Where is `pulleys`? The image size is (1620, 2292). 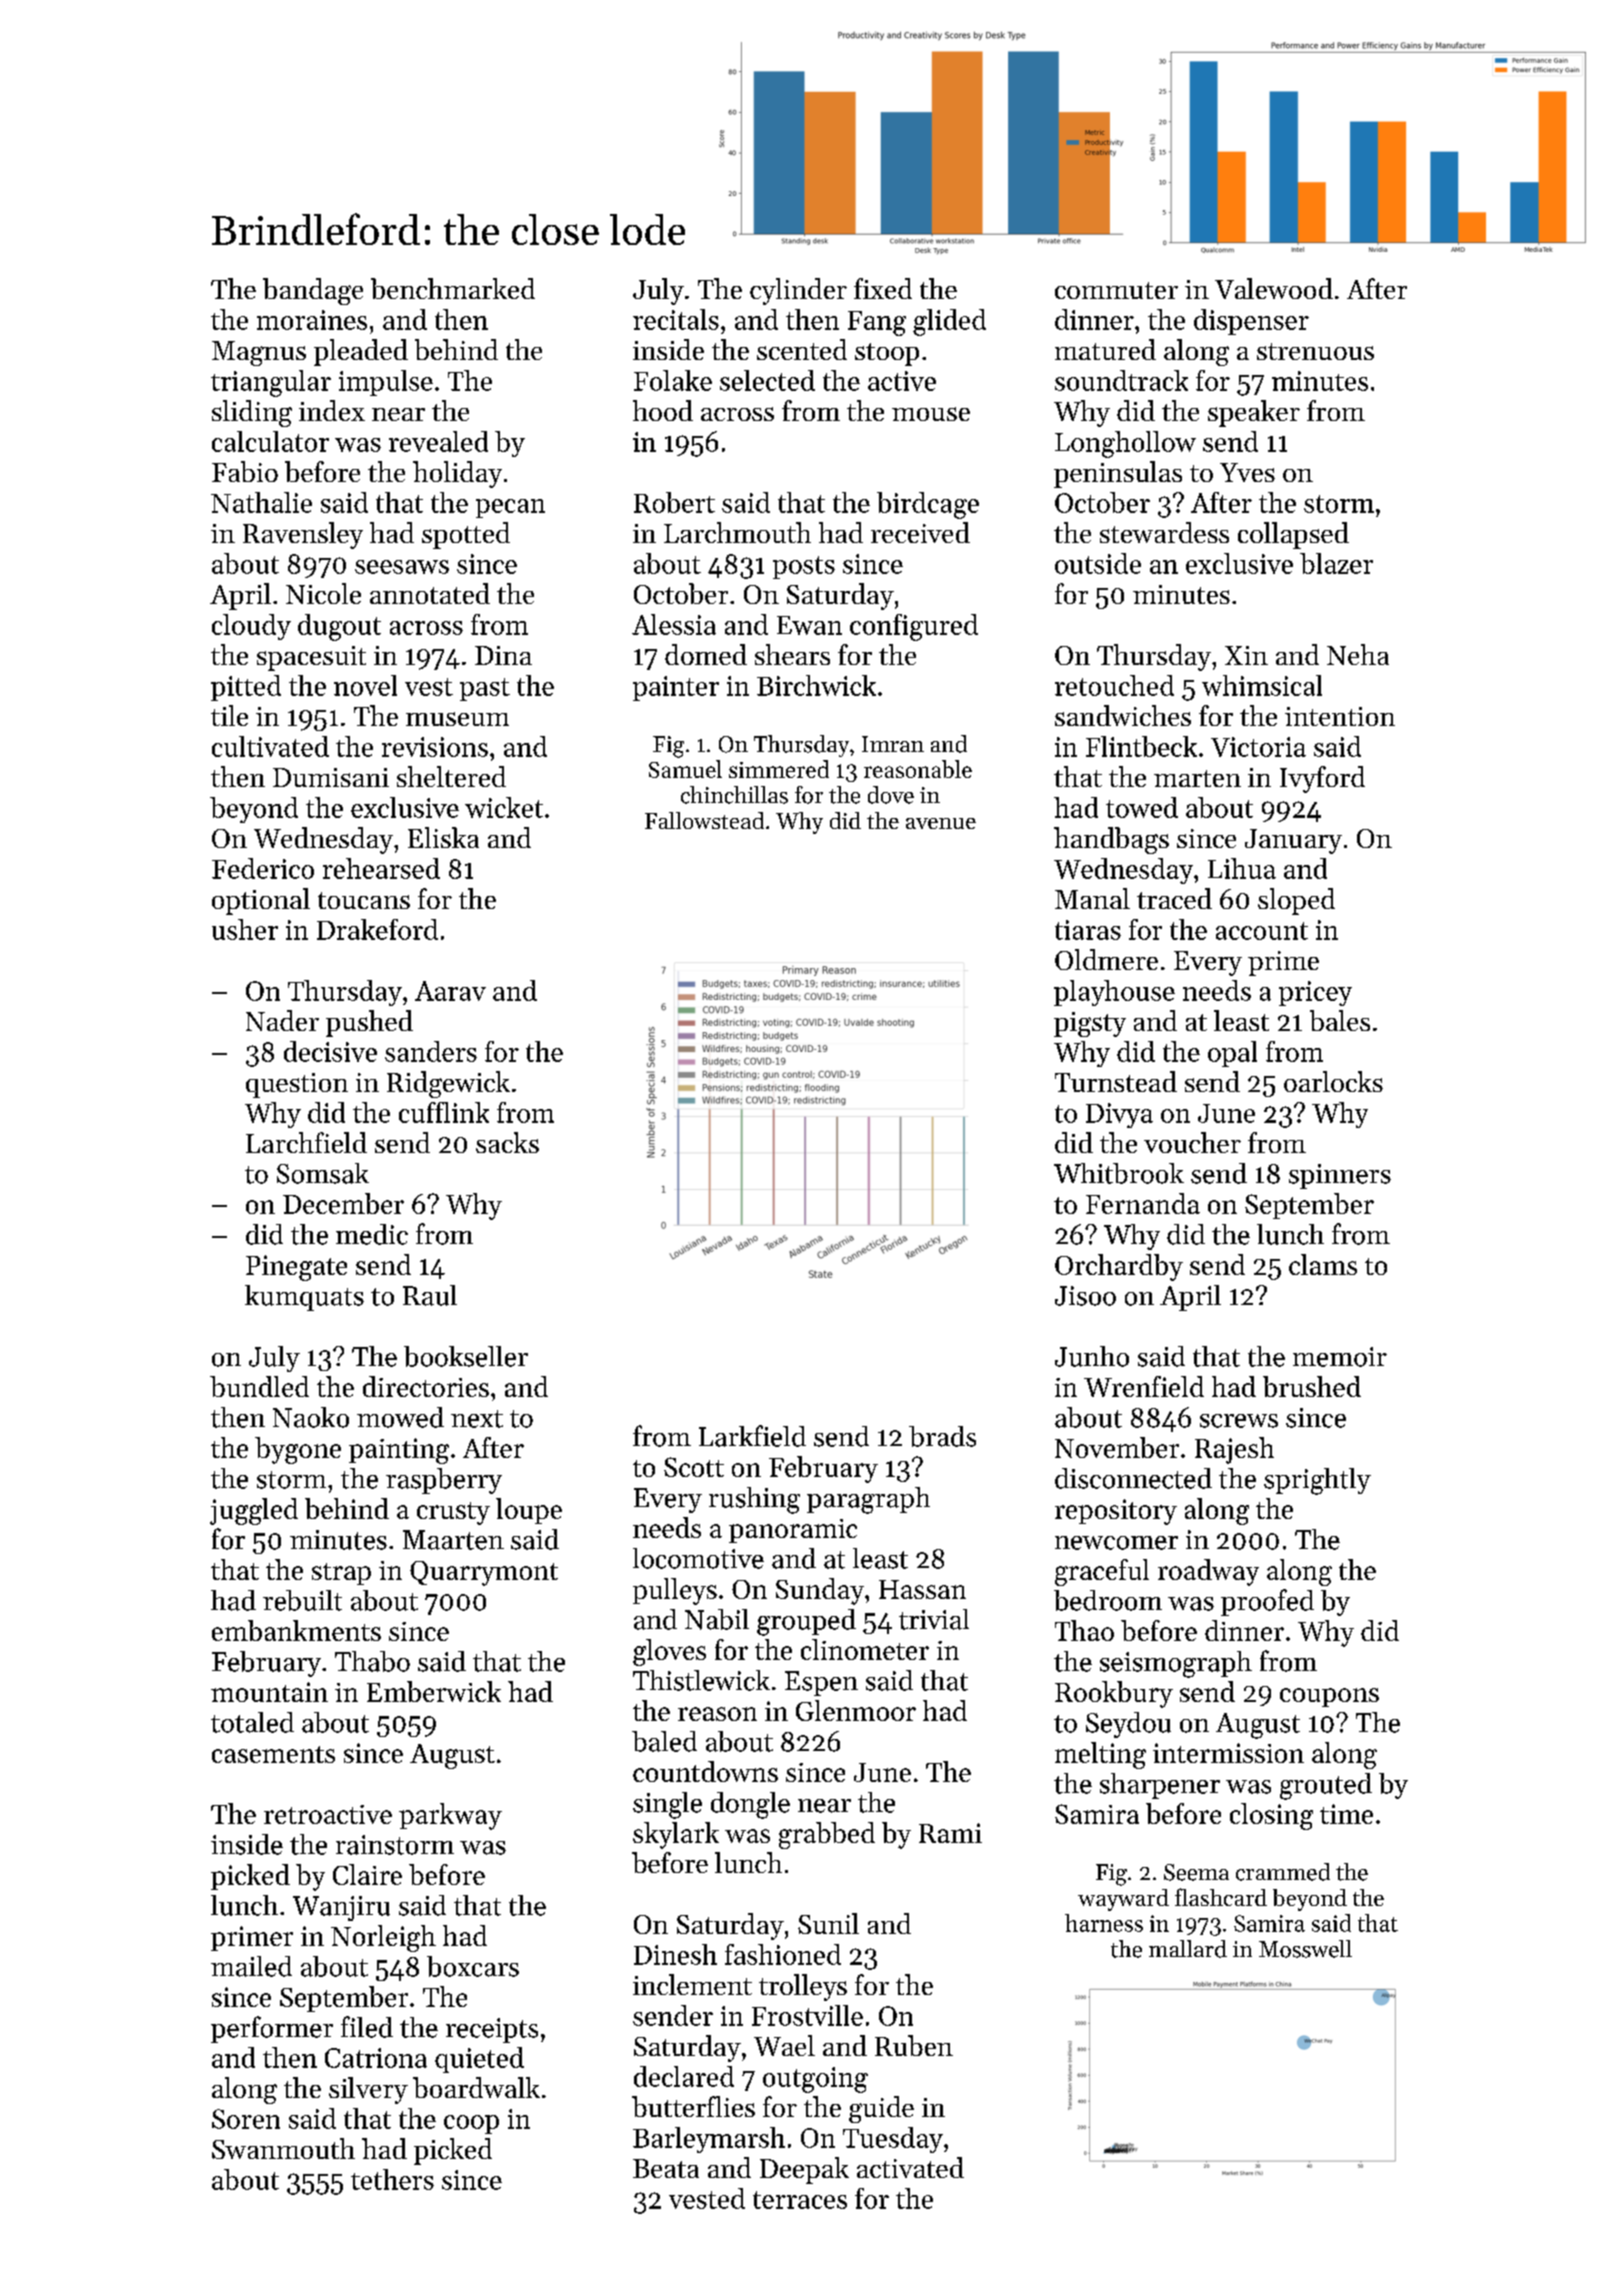
pulleys is located at coordinates (675, 1591).
